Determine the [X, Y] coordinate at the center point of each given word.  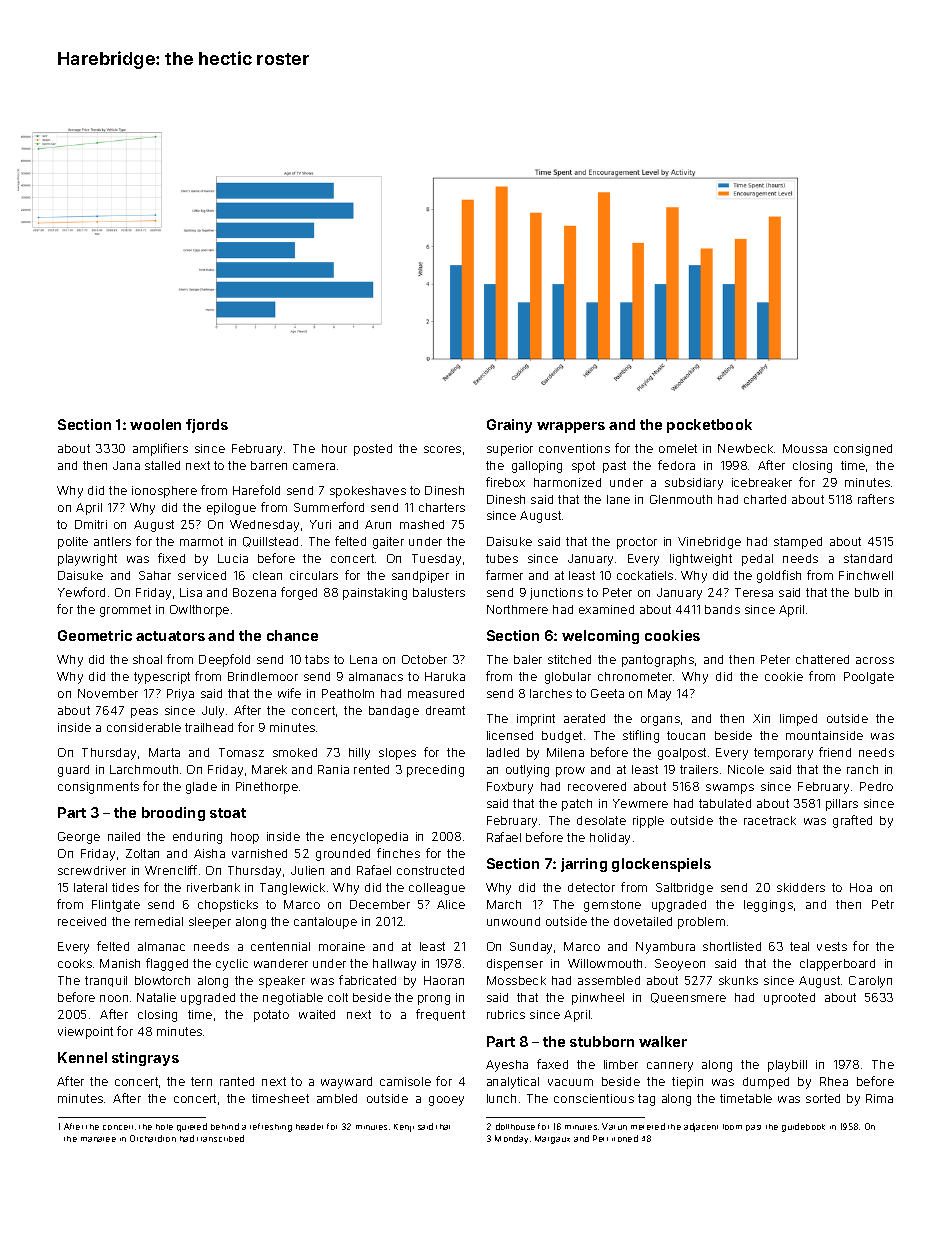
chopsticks [228, 906]
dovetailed [643, 921]
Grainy [509, 426]
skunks [738, 980]
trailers [699, 769]
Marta [164, 752]
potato [271, 1016]
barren [269, 465]
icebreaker [762, 482]
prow [570, 772]
